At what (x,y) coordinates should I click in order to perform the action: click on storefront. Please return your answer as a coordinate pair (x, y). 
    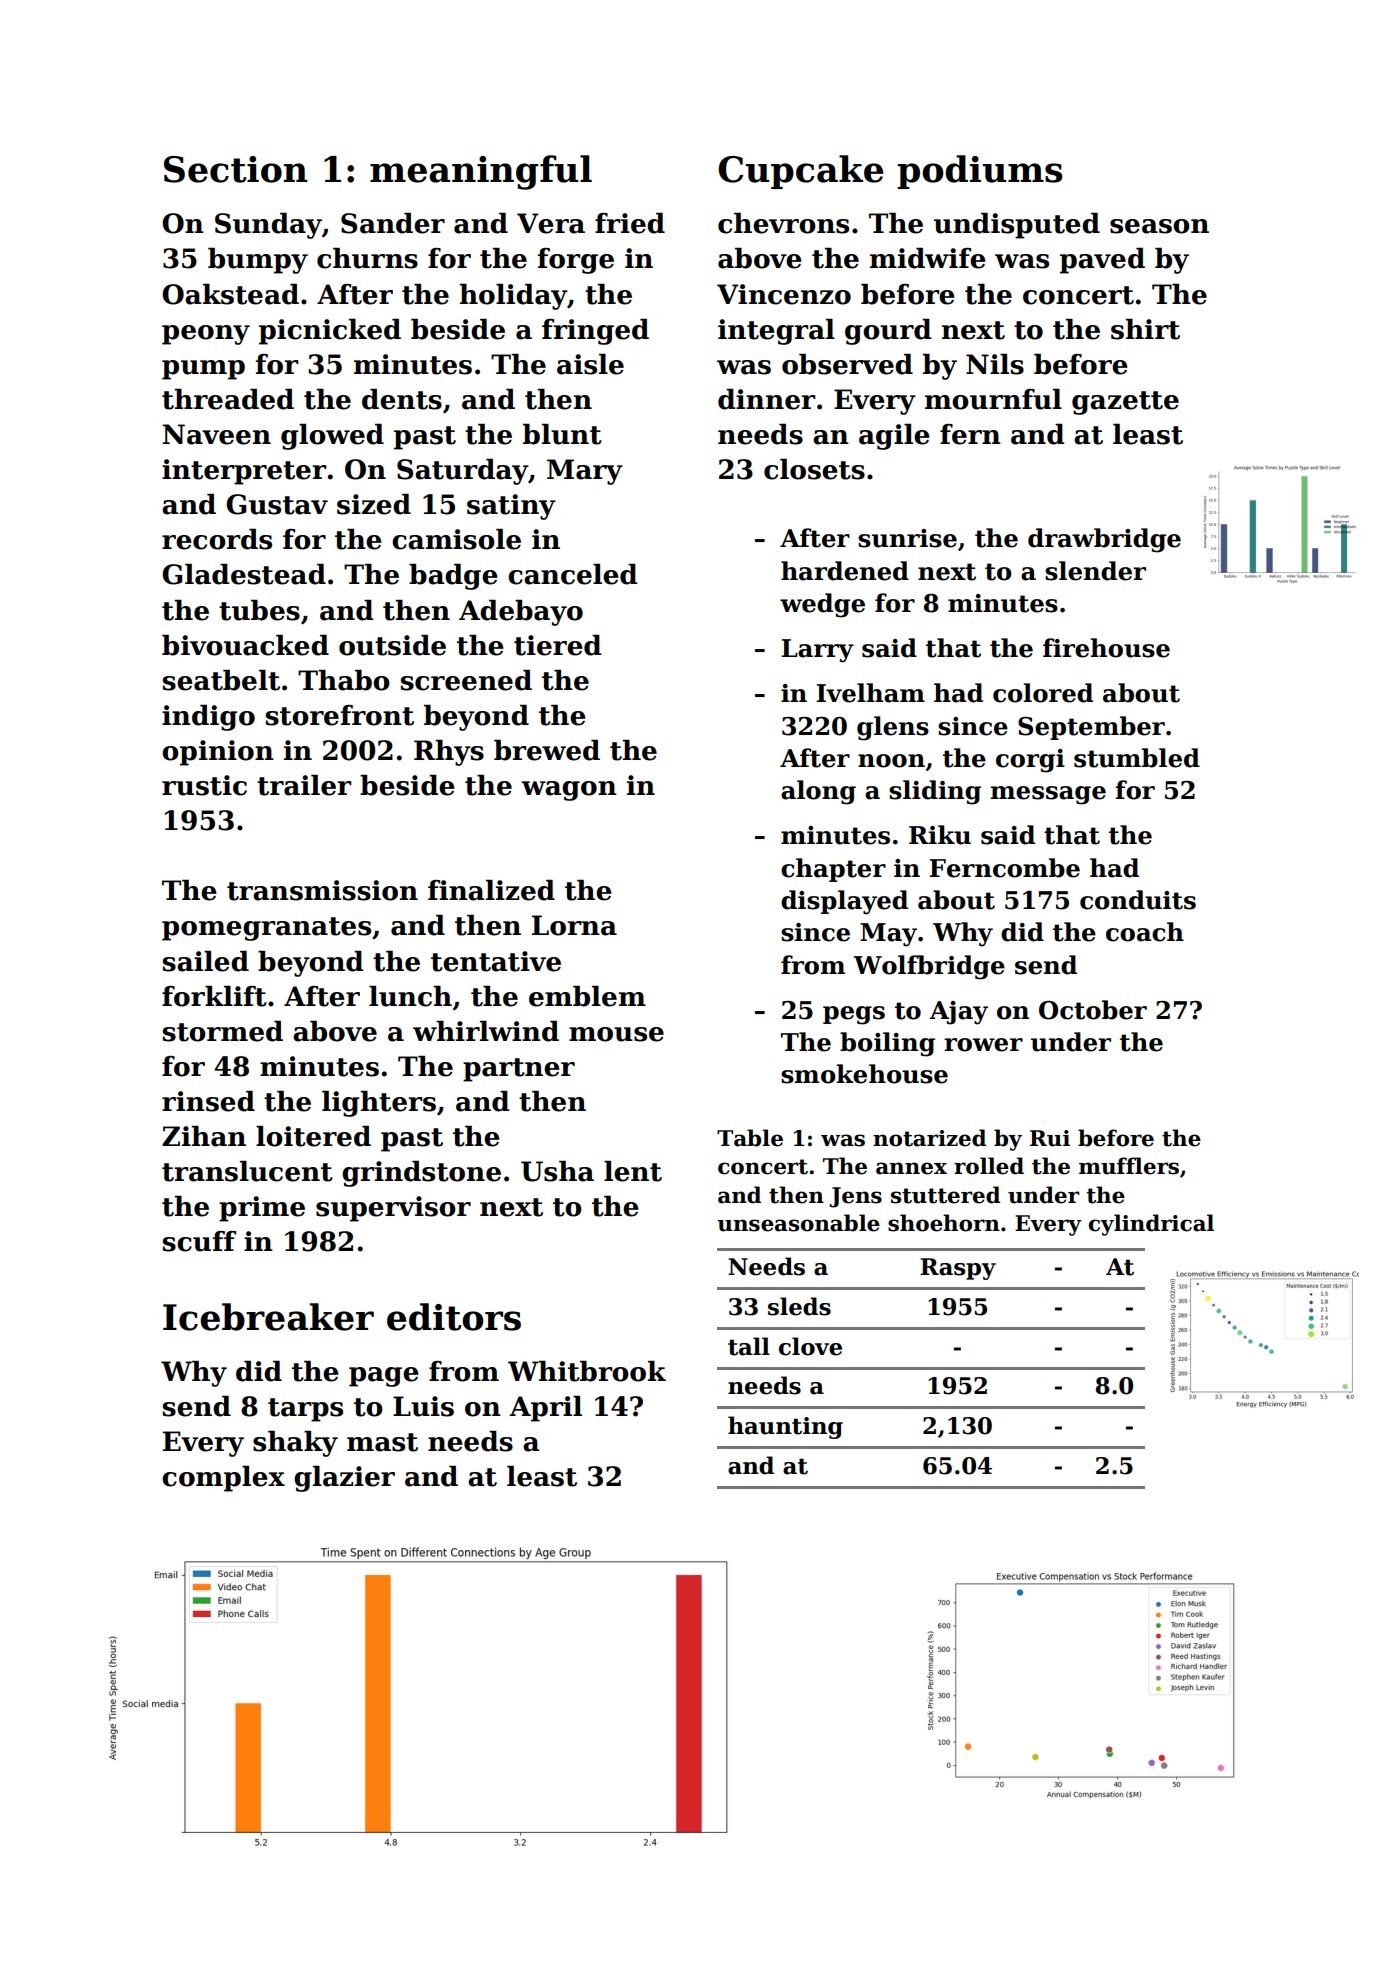
    Looking at the image, I should click on (339, 715).
